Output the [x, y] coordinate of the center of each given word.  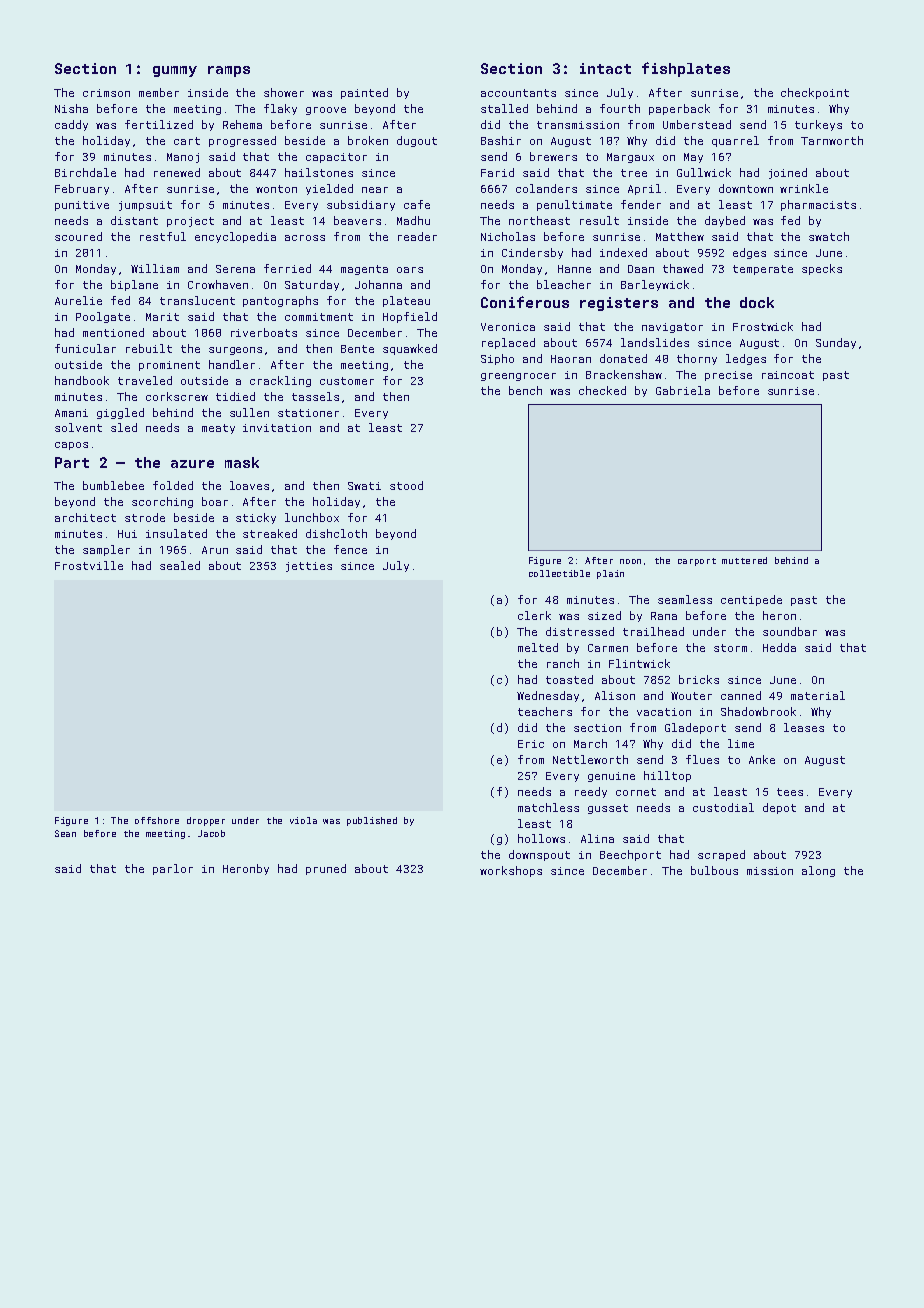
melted [538, 647]
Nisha [71, 108]
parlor [173, 869]
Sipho [497, 359]
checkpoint [815, 93]
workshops [511, 871]
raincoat [788, 375]
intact [605, 68]
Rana [664, 616]
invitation [277, 428]
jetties [309, 567]
